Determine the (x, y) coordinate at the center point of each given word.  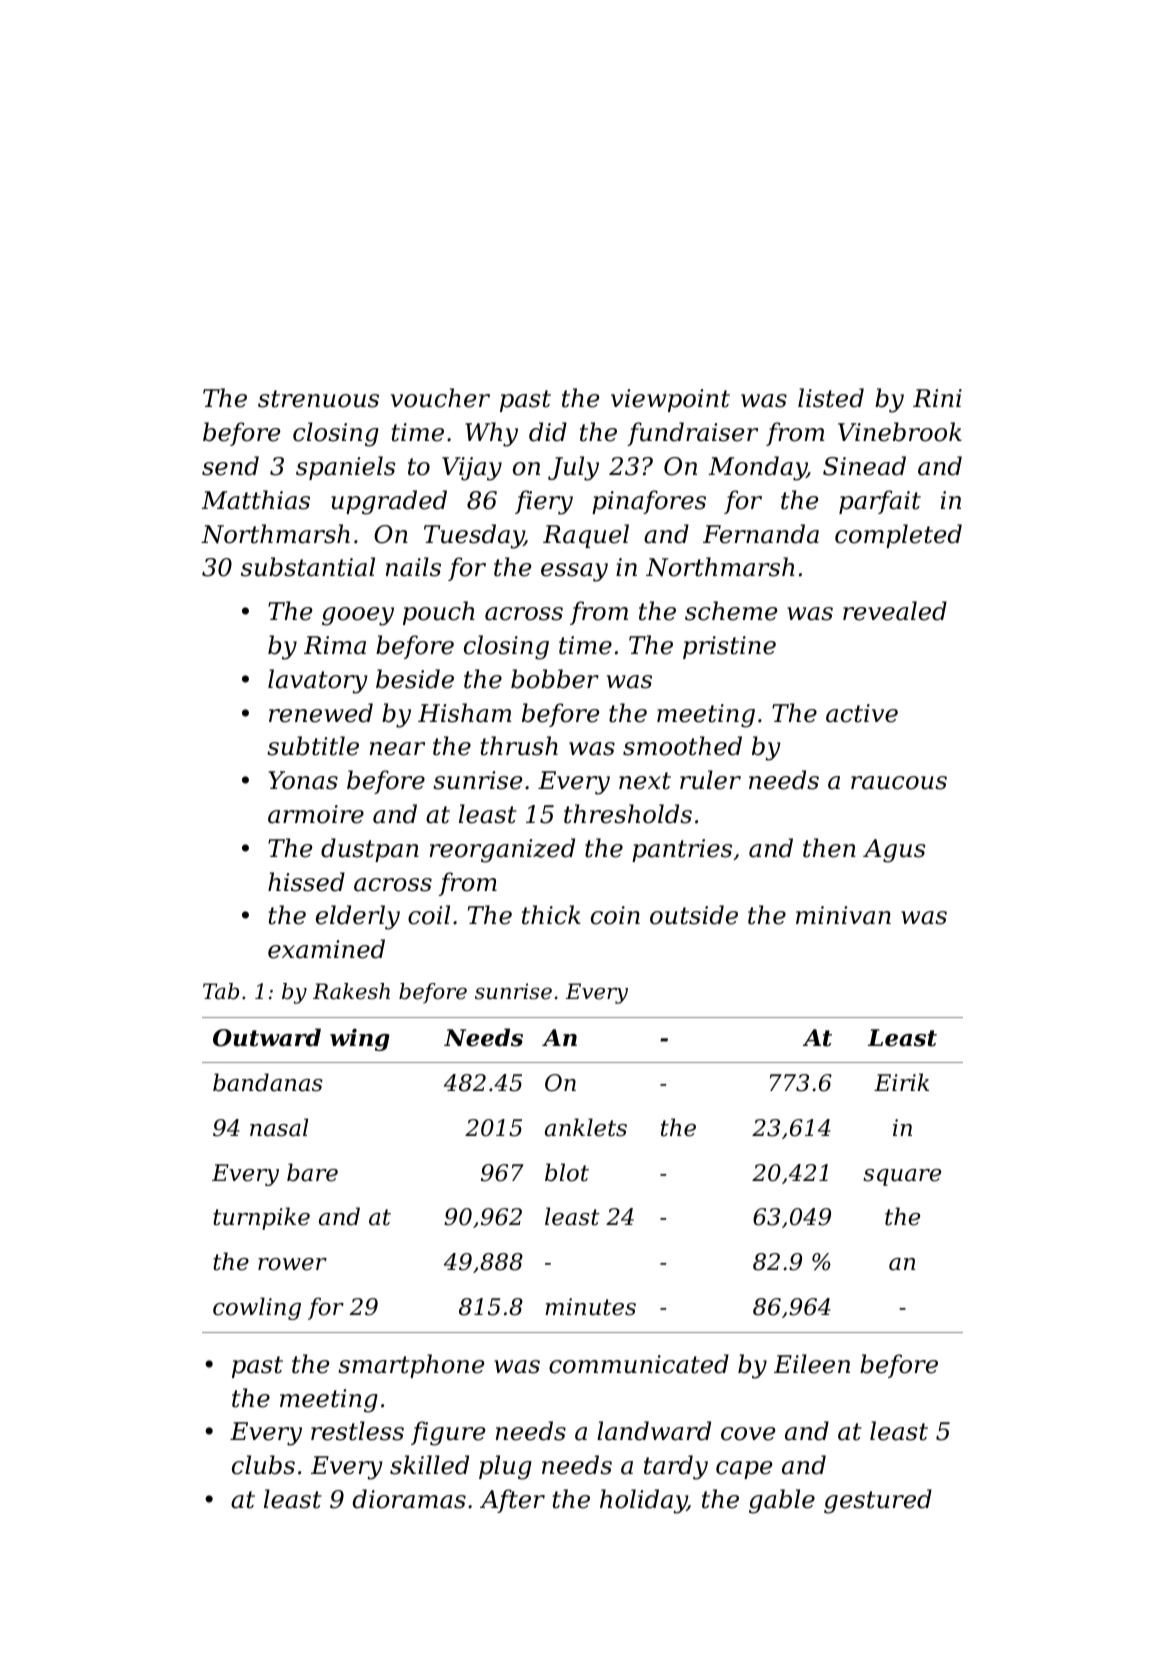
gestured (878, 1501)
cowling (257, 1308)
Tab (221, 991)
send (230, 466)
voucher (440, 398)
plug (505, 1467)
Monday (757, 468)
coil (429, 915)
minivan (843, 915)
